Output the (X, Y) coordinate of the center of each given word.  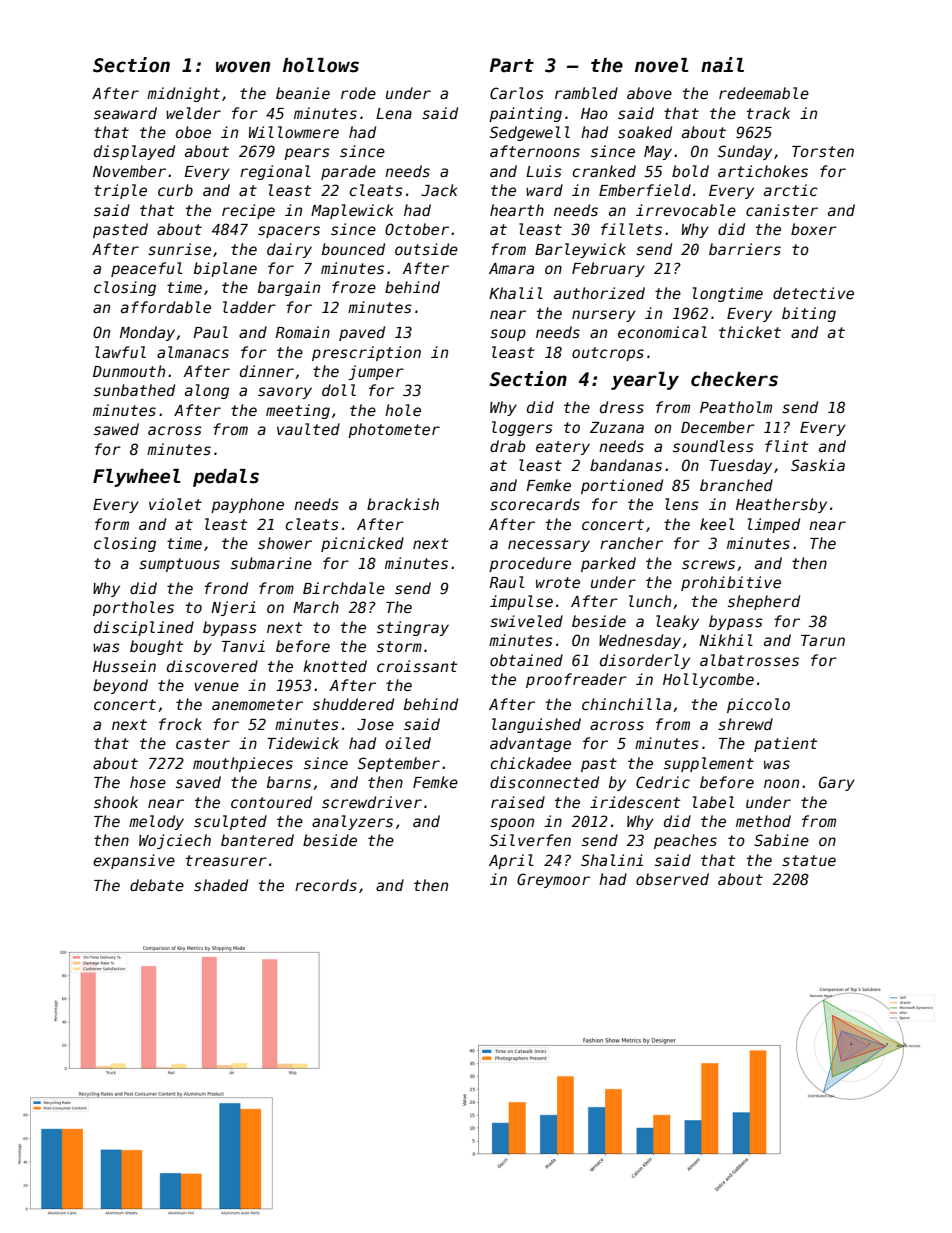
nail (722, 65)
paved (362, 333)
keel (717, 524)
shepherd (764, 602)
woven (243, 67)
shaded (221, 885)
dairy (289, 250)
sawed (116, 429)
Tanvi (243, 646)
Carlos (517, 93)
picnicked (362, 544)
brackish (403, 504)
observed (672, 879)
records (326, 885)
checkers (734, 379)
